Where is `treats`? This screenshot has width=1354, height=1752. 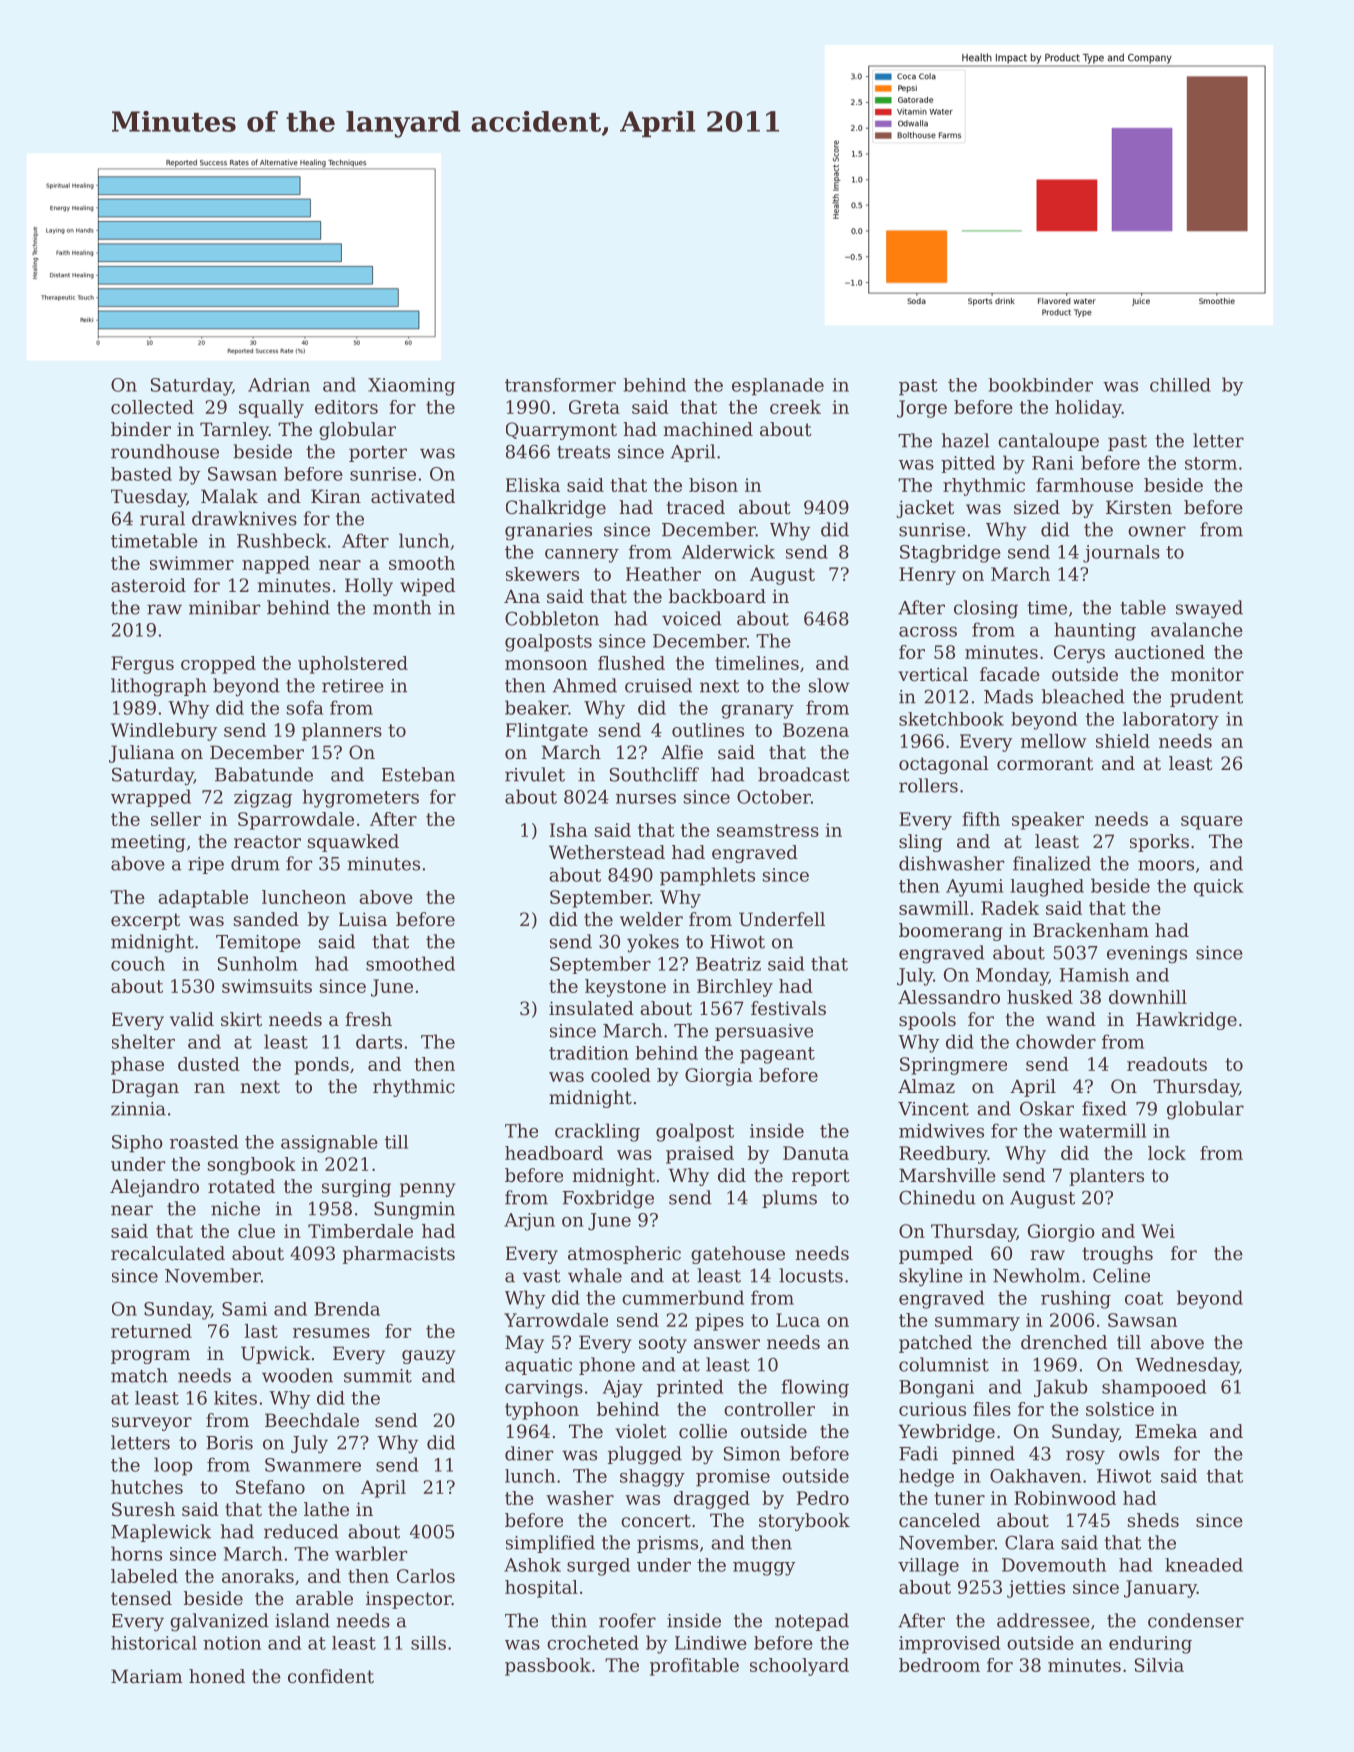 treats is located at coordinates (583, 452).
